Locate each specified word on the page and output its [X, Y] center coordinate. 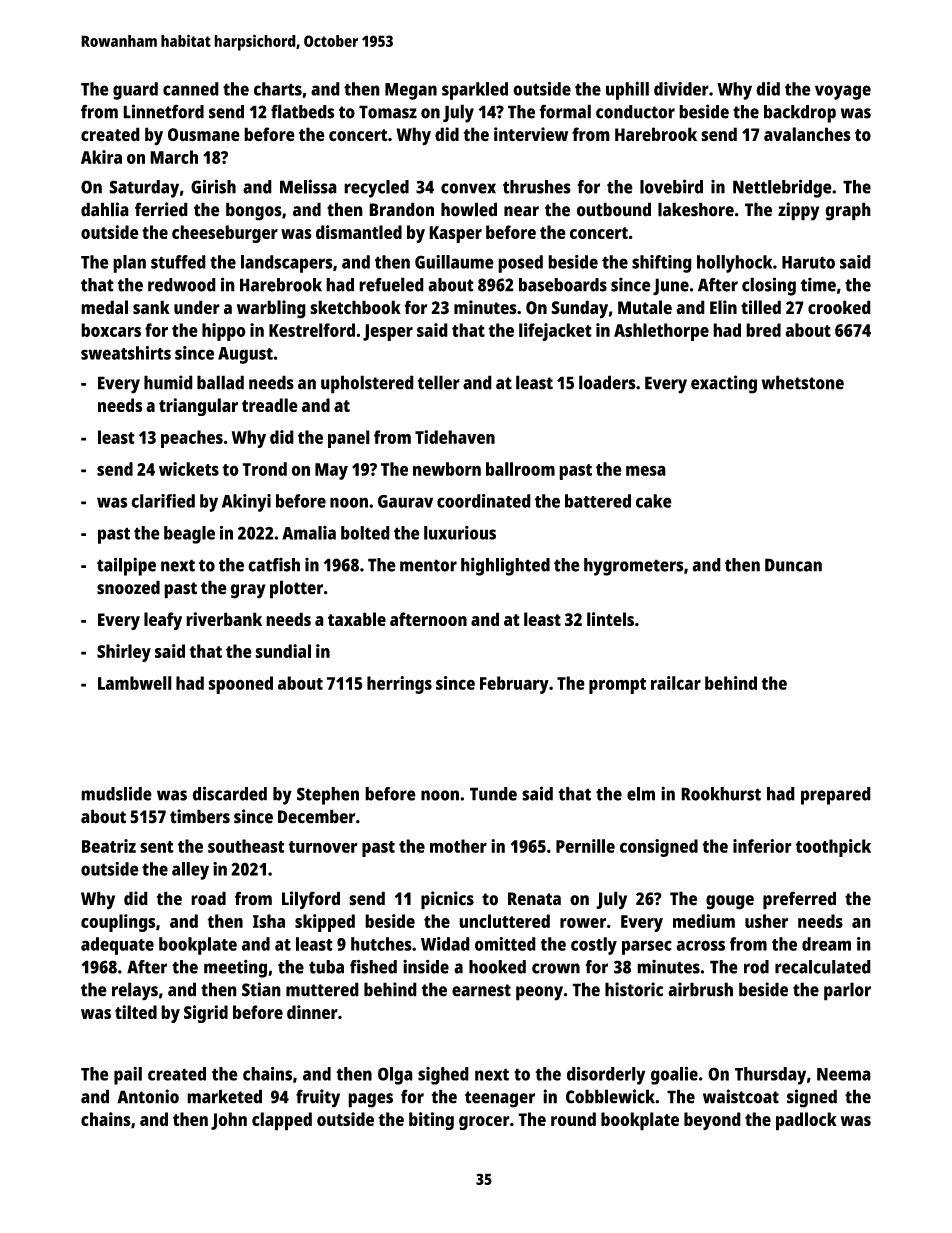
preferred [799, 900]
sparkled [475, 91]
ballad [220, 382]
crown [556, 968]
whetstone [802, 382]
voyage [843, 92]
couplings [118, 923]
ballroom [520, 469]
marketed [224, 1096]
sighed [443, 1076]
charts [278, 89]
